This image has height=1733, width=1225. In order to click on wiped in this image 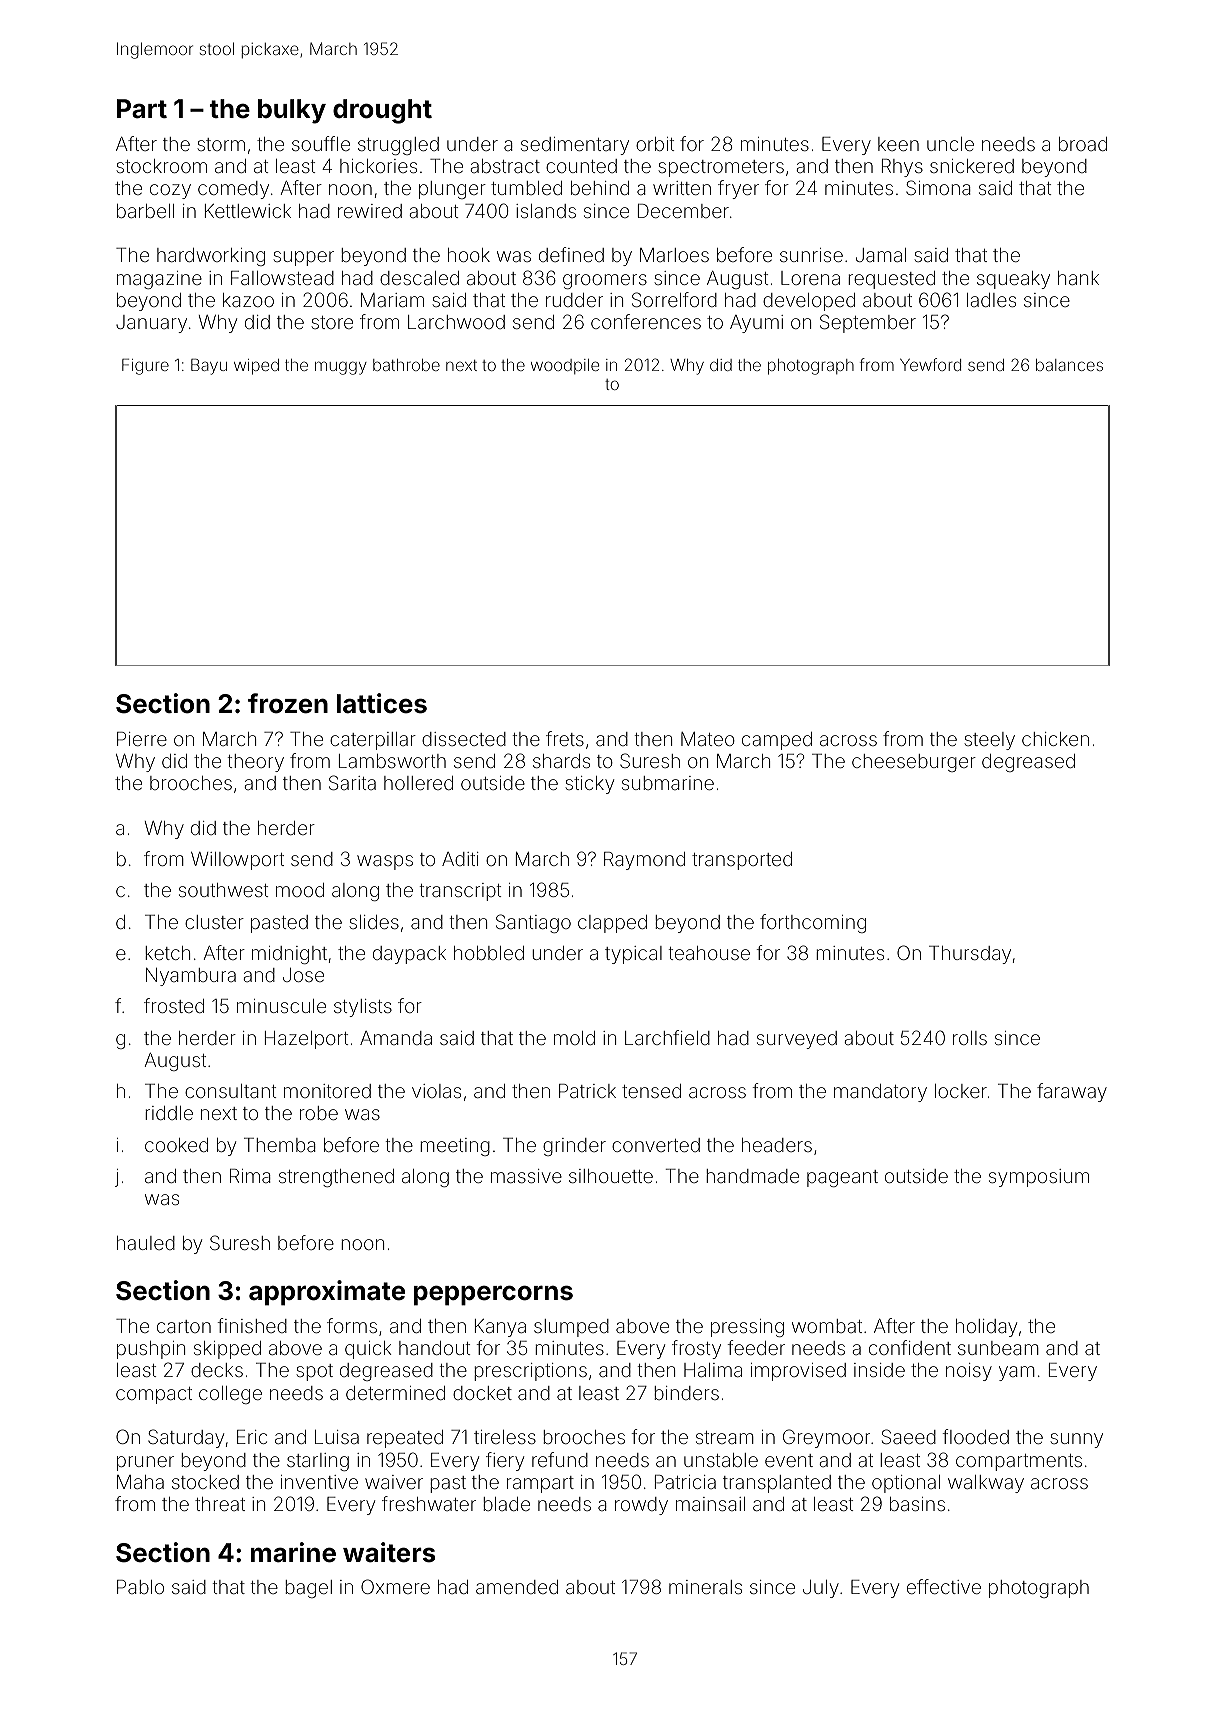, I will do `click(256, 367)`.
